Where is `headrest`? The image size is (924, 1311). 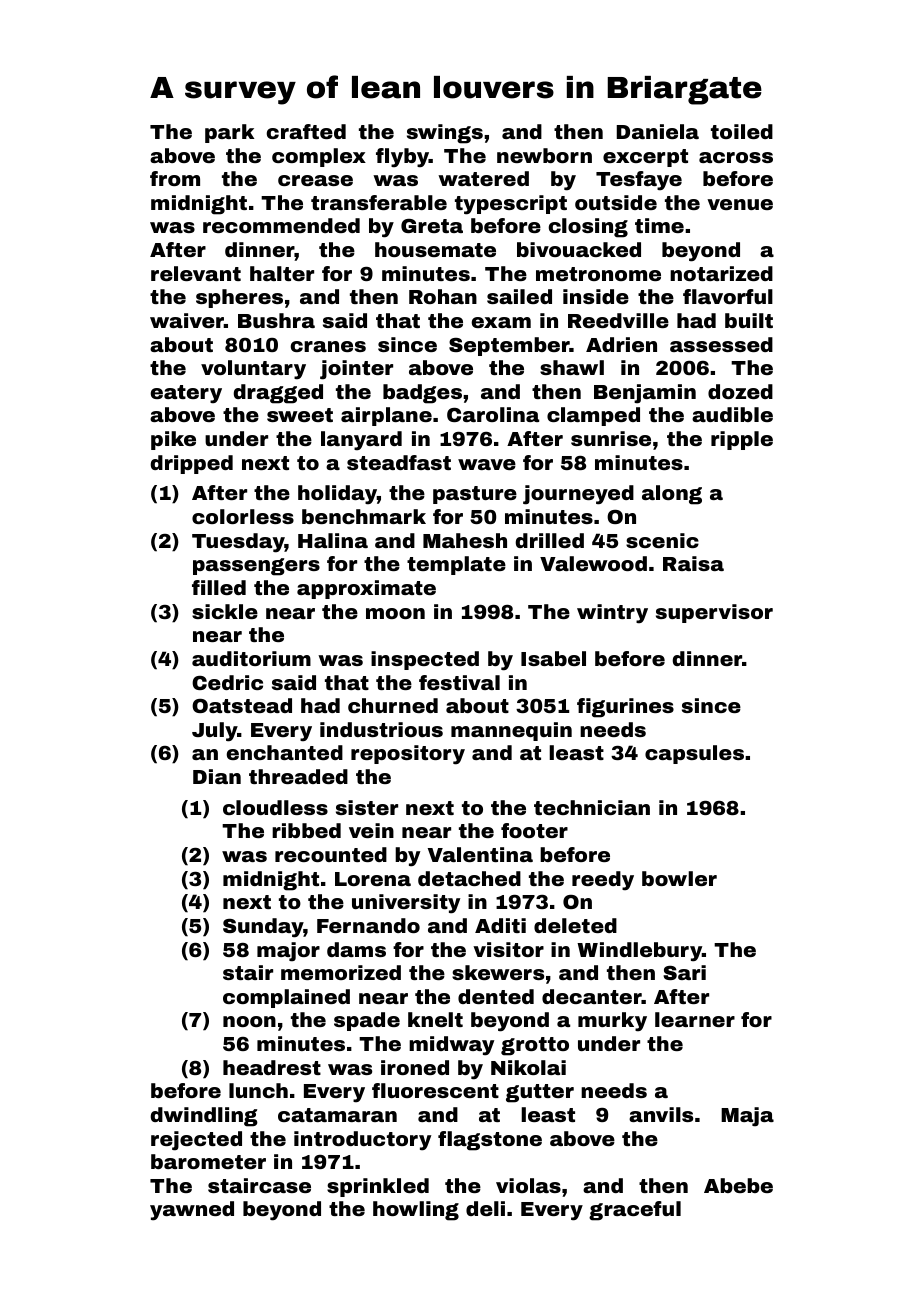
headrest is located at coordinates (272, 1067).
